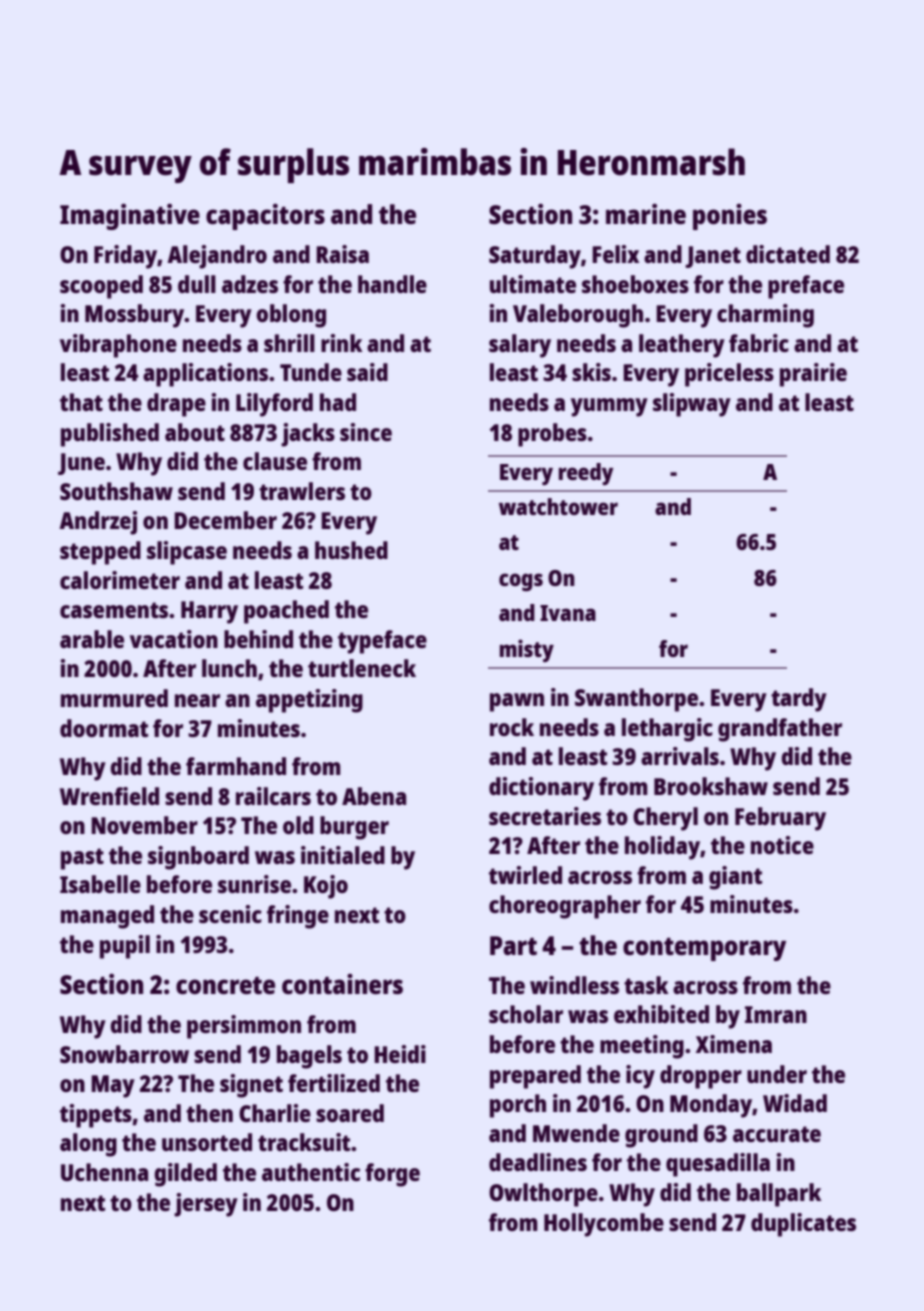 The height and width of the image is (1311, 924). Describe the element at coordinates (326, 887) in the image. I see `Kojo` at that location.
